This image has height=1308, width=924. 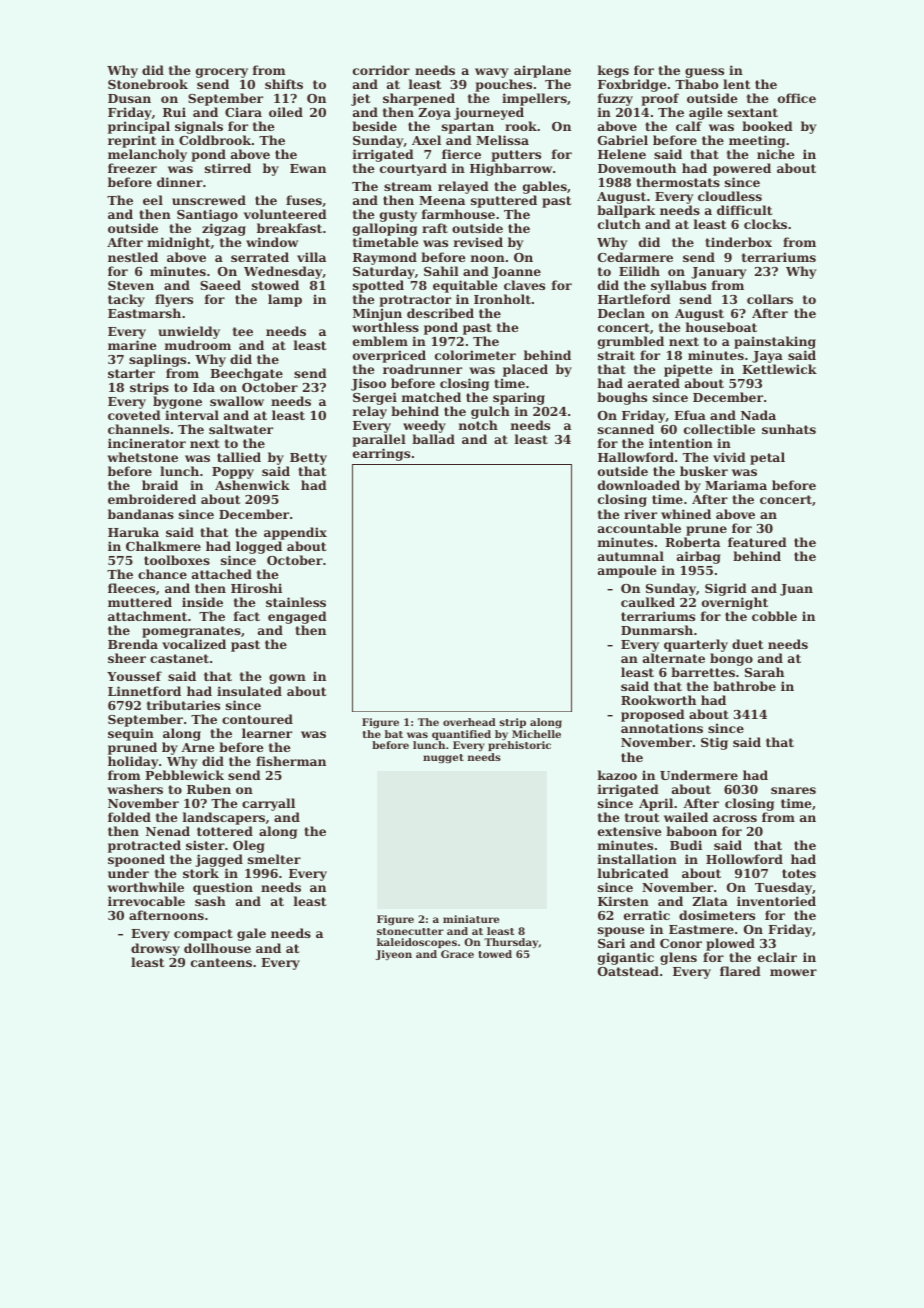 I want to click on airplane, so click(x=542, y=71).
